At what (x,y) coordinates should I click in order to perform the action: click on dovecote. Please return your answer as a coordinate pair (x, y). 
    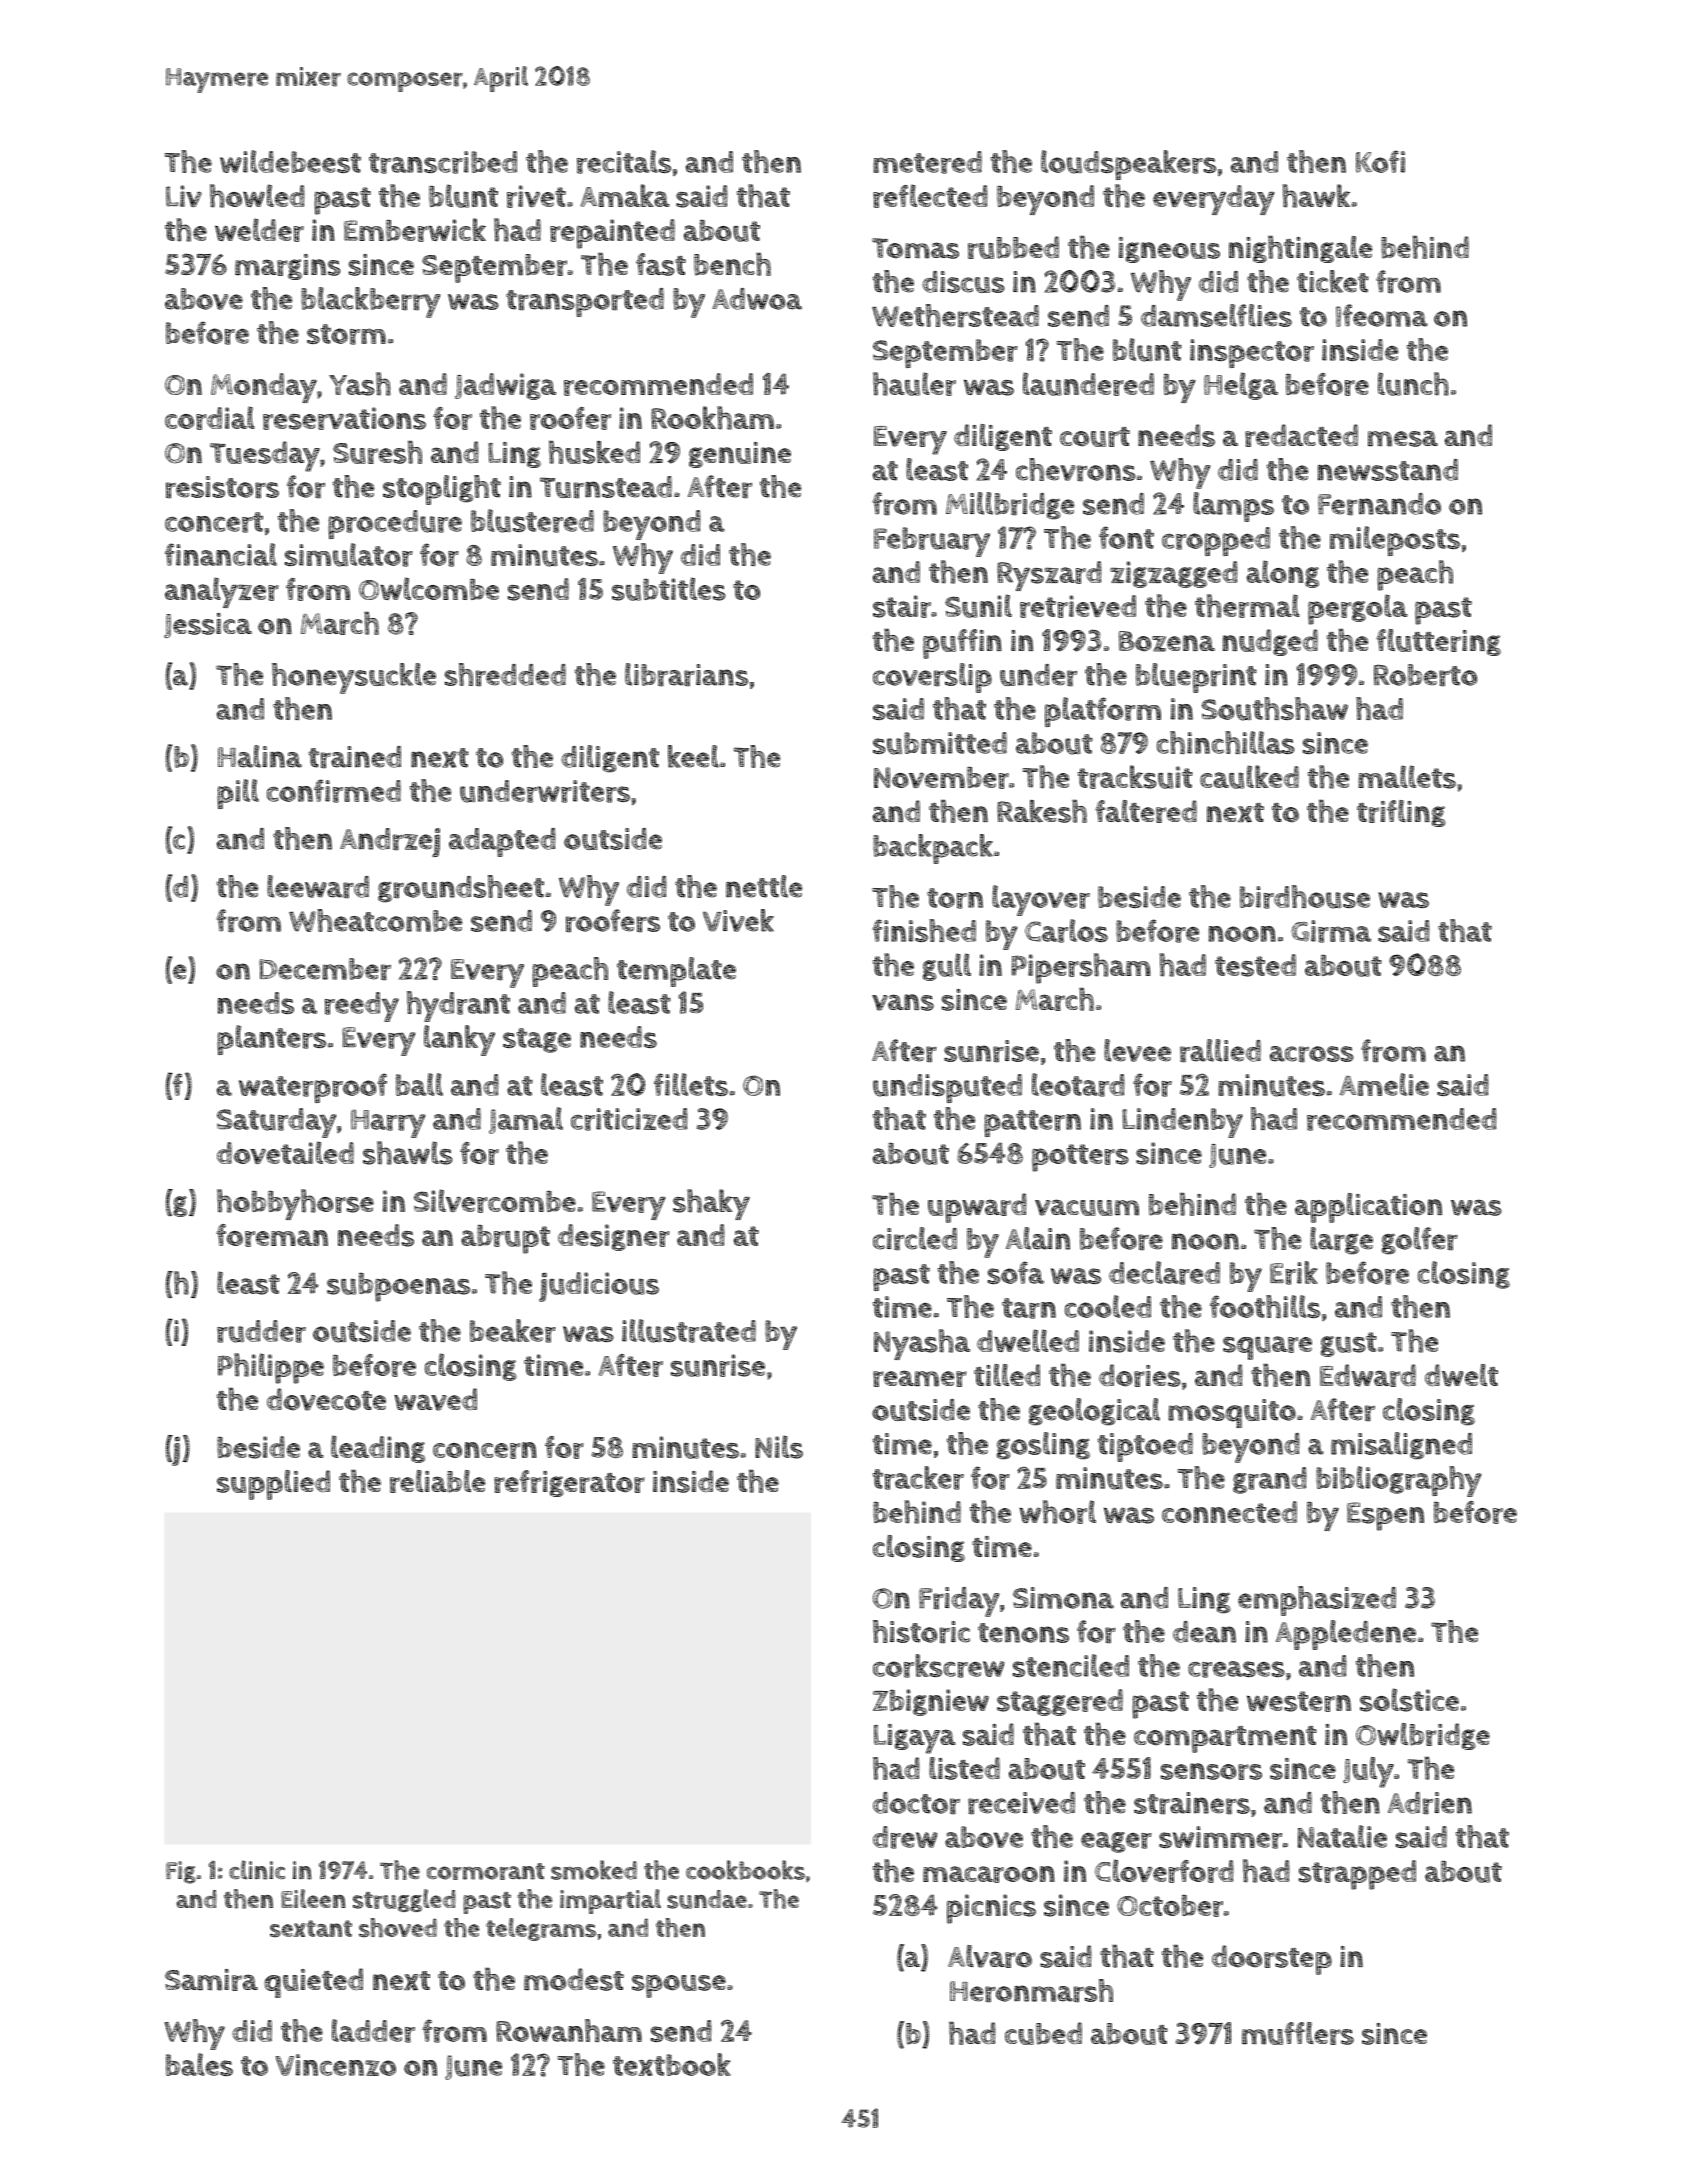
    Looking at the image, I should click on (326, 1399).
